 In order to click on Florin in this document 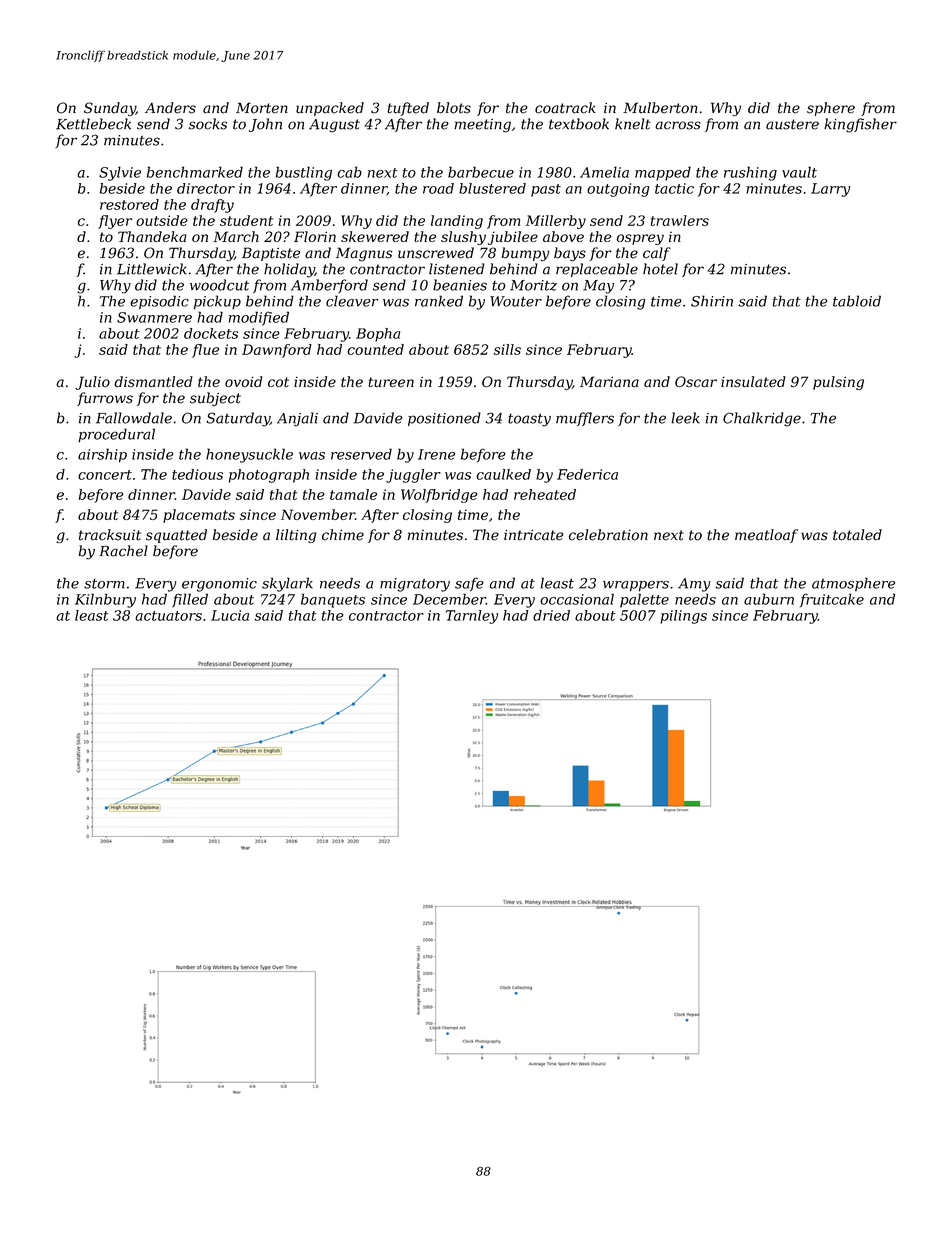, I will do `click(315, 236)`.
